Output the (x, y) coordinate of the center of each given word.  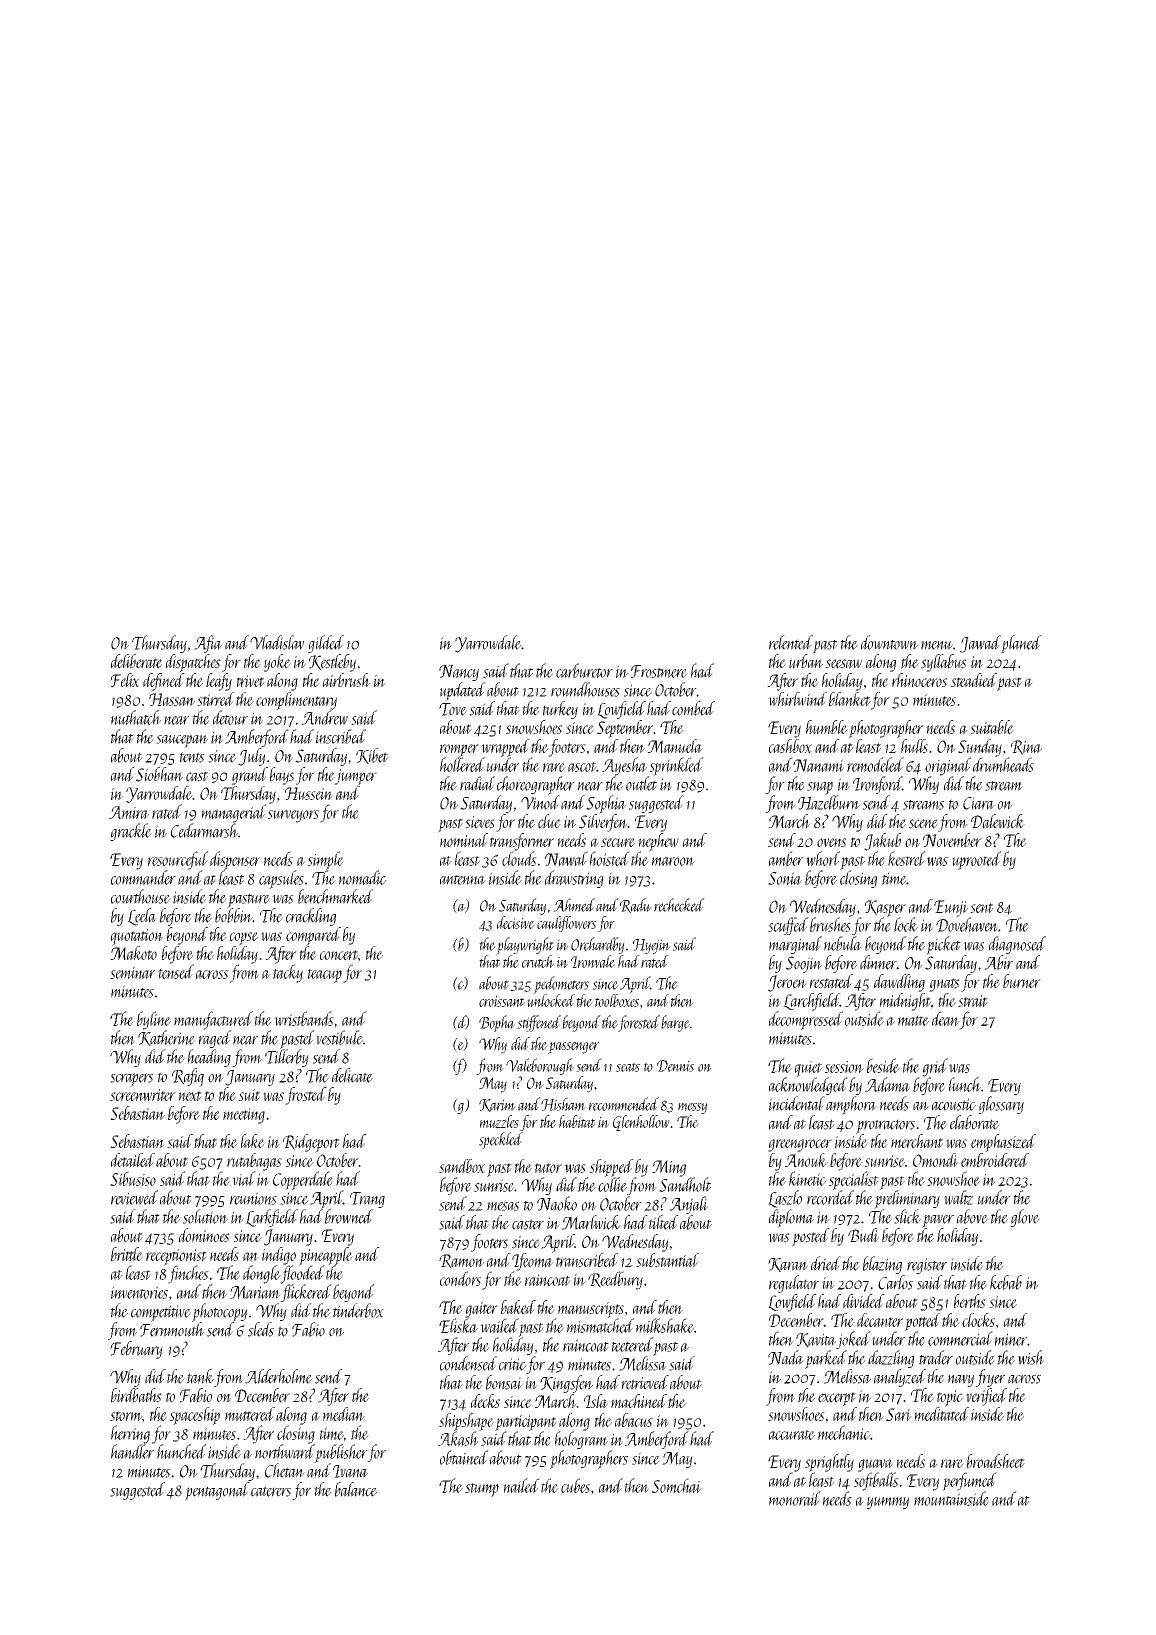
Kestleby (332, 663)
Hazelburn (829, 802)
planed (1021, 644)
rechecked (679, 905)
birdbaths (136, 1395)
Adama (887, 1084)
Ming (669, 1168)
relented (791, 642)
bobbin (233, 915)
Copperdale (303, 1180)
